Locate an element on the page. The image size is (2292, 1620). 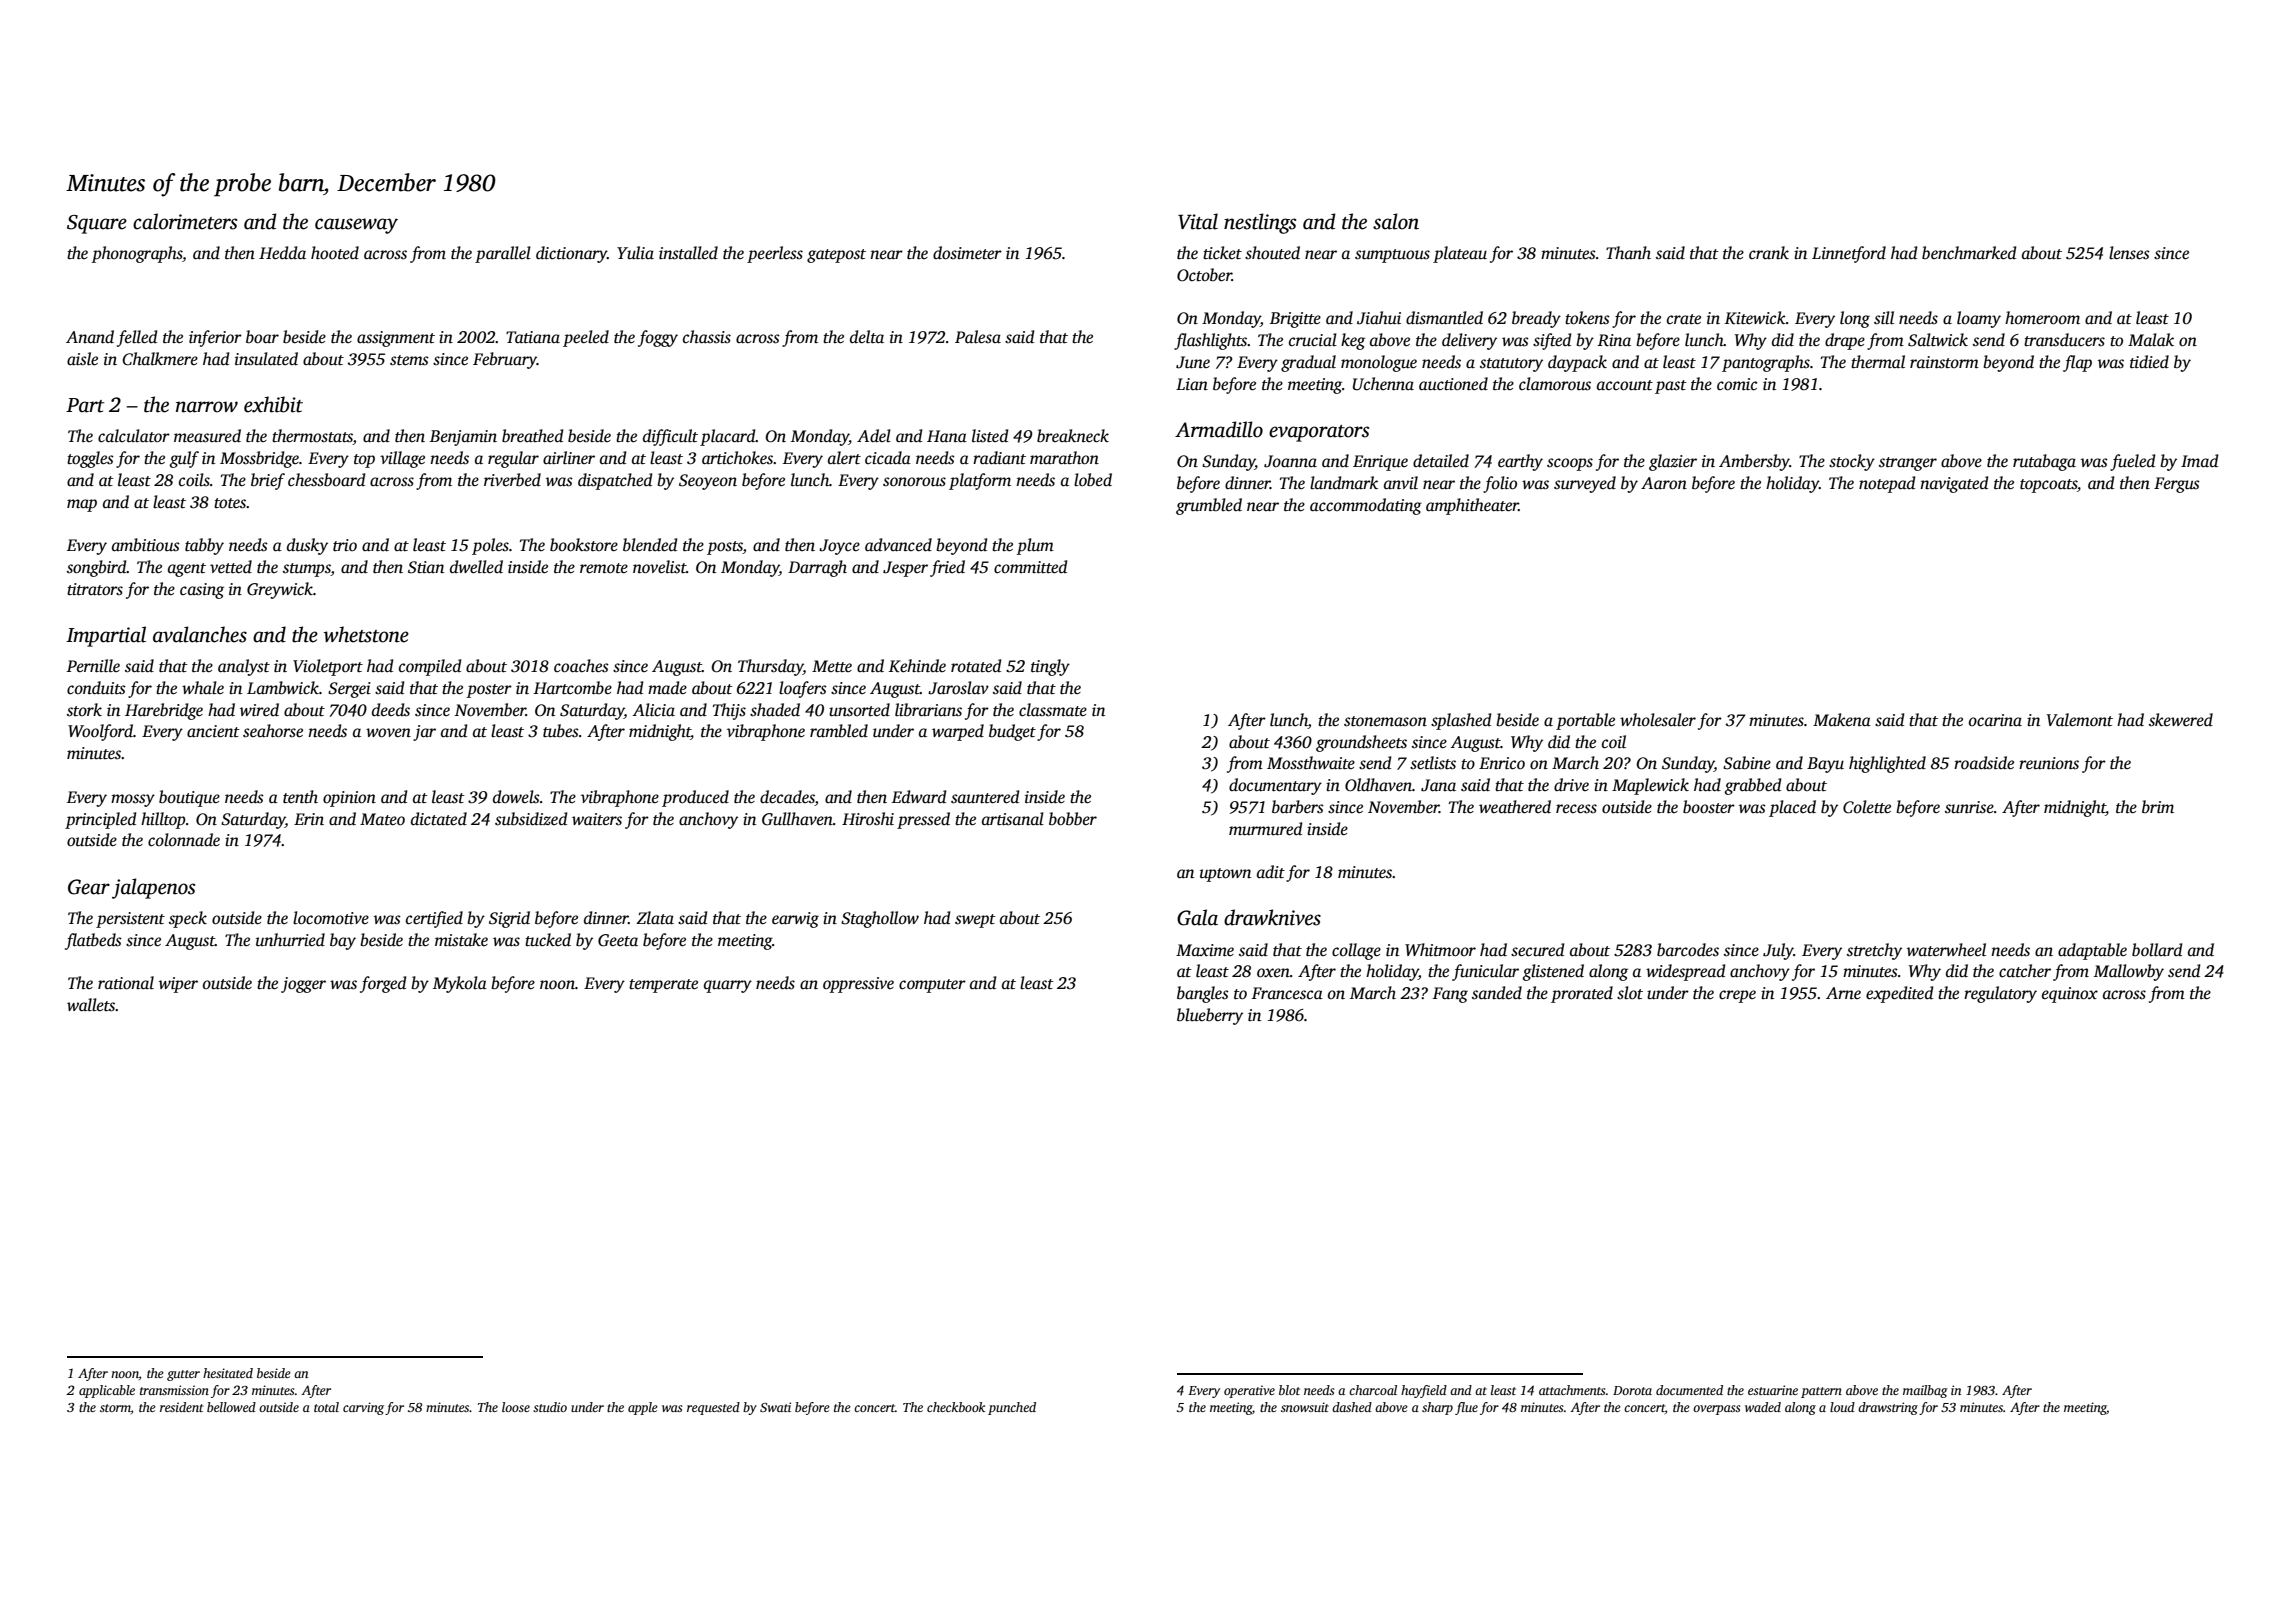
Fang is located at coordinates (1450, 995).
